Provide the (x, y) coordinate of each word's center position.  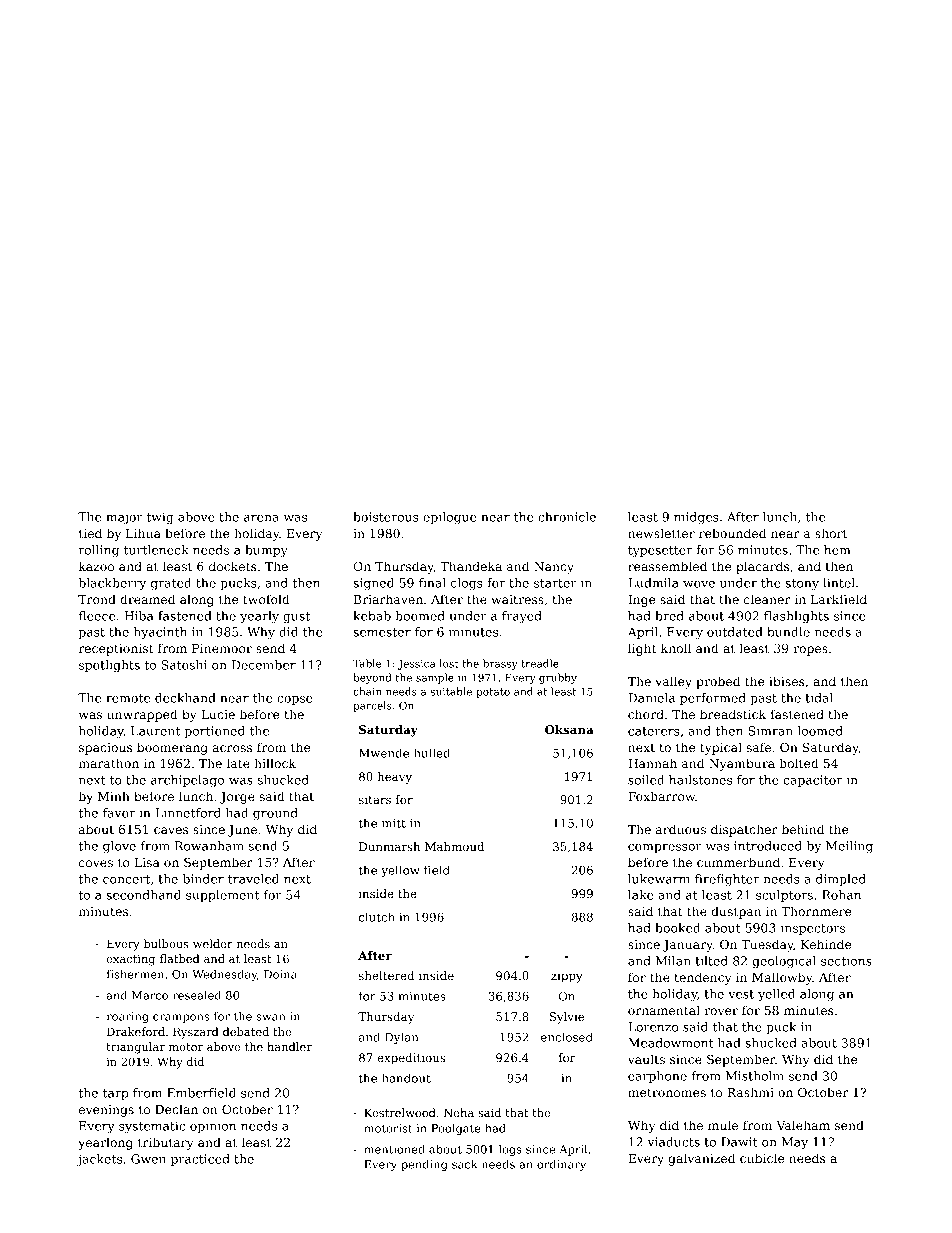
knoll (676, 648)
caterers (654, 731)
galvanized (701, 1159)
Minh (114, 796)
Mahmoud (454, 846)
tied (90, 533)
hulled (432, 753)
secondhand (143, 895)
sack (465, 1164)
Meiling (849, 847)
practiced (200, 1160)
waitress (517, 599)
